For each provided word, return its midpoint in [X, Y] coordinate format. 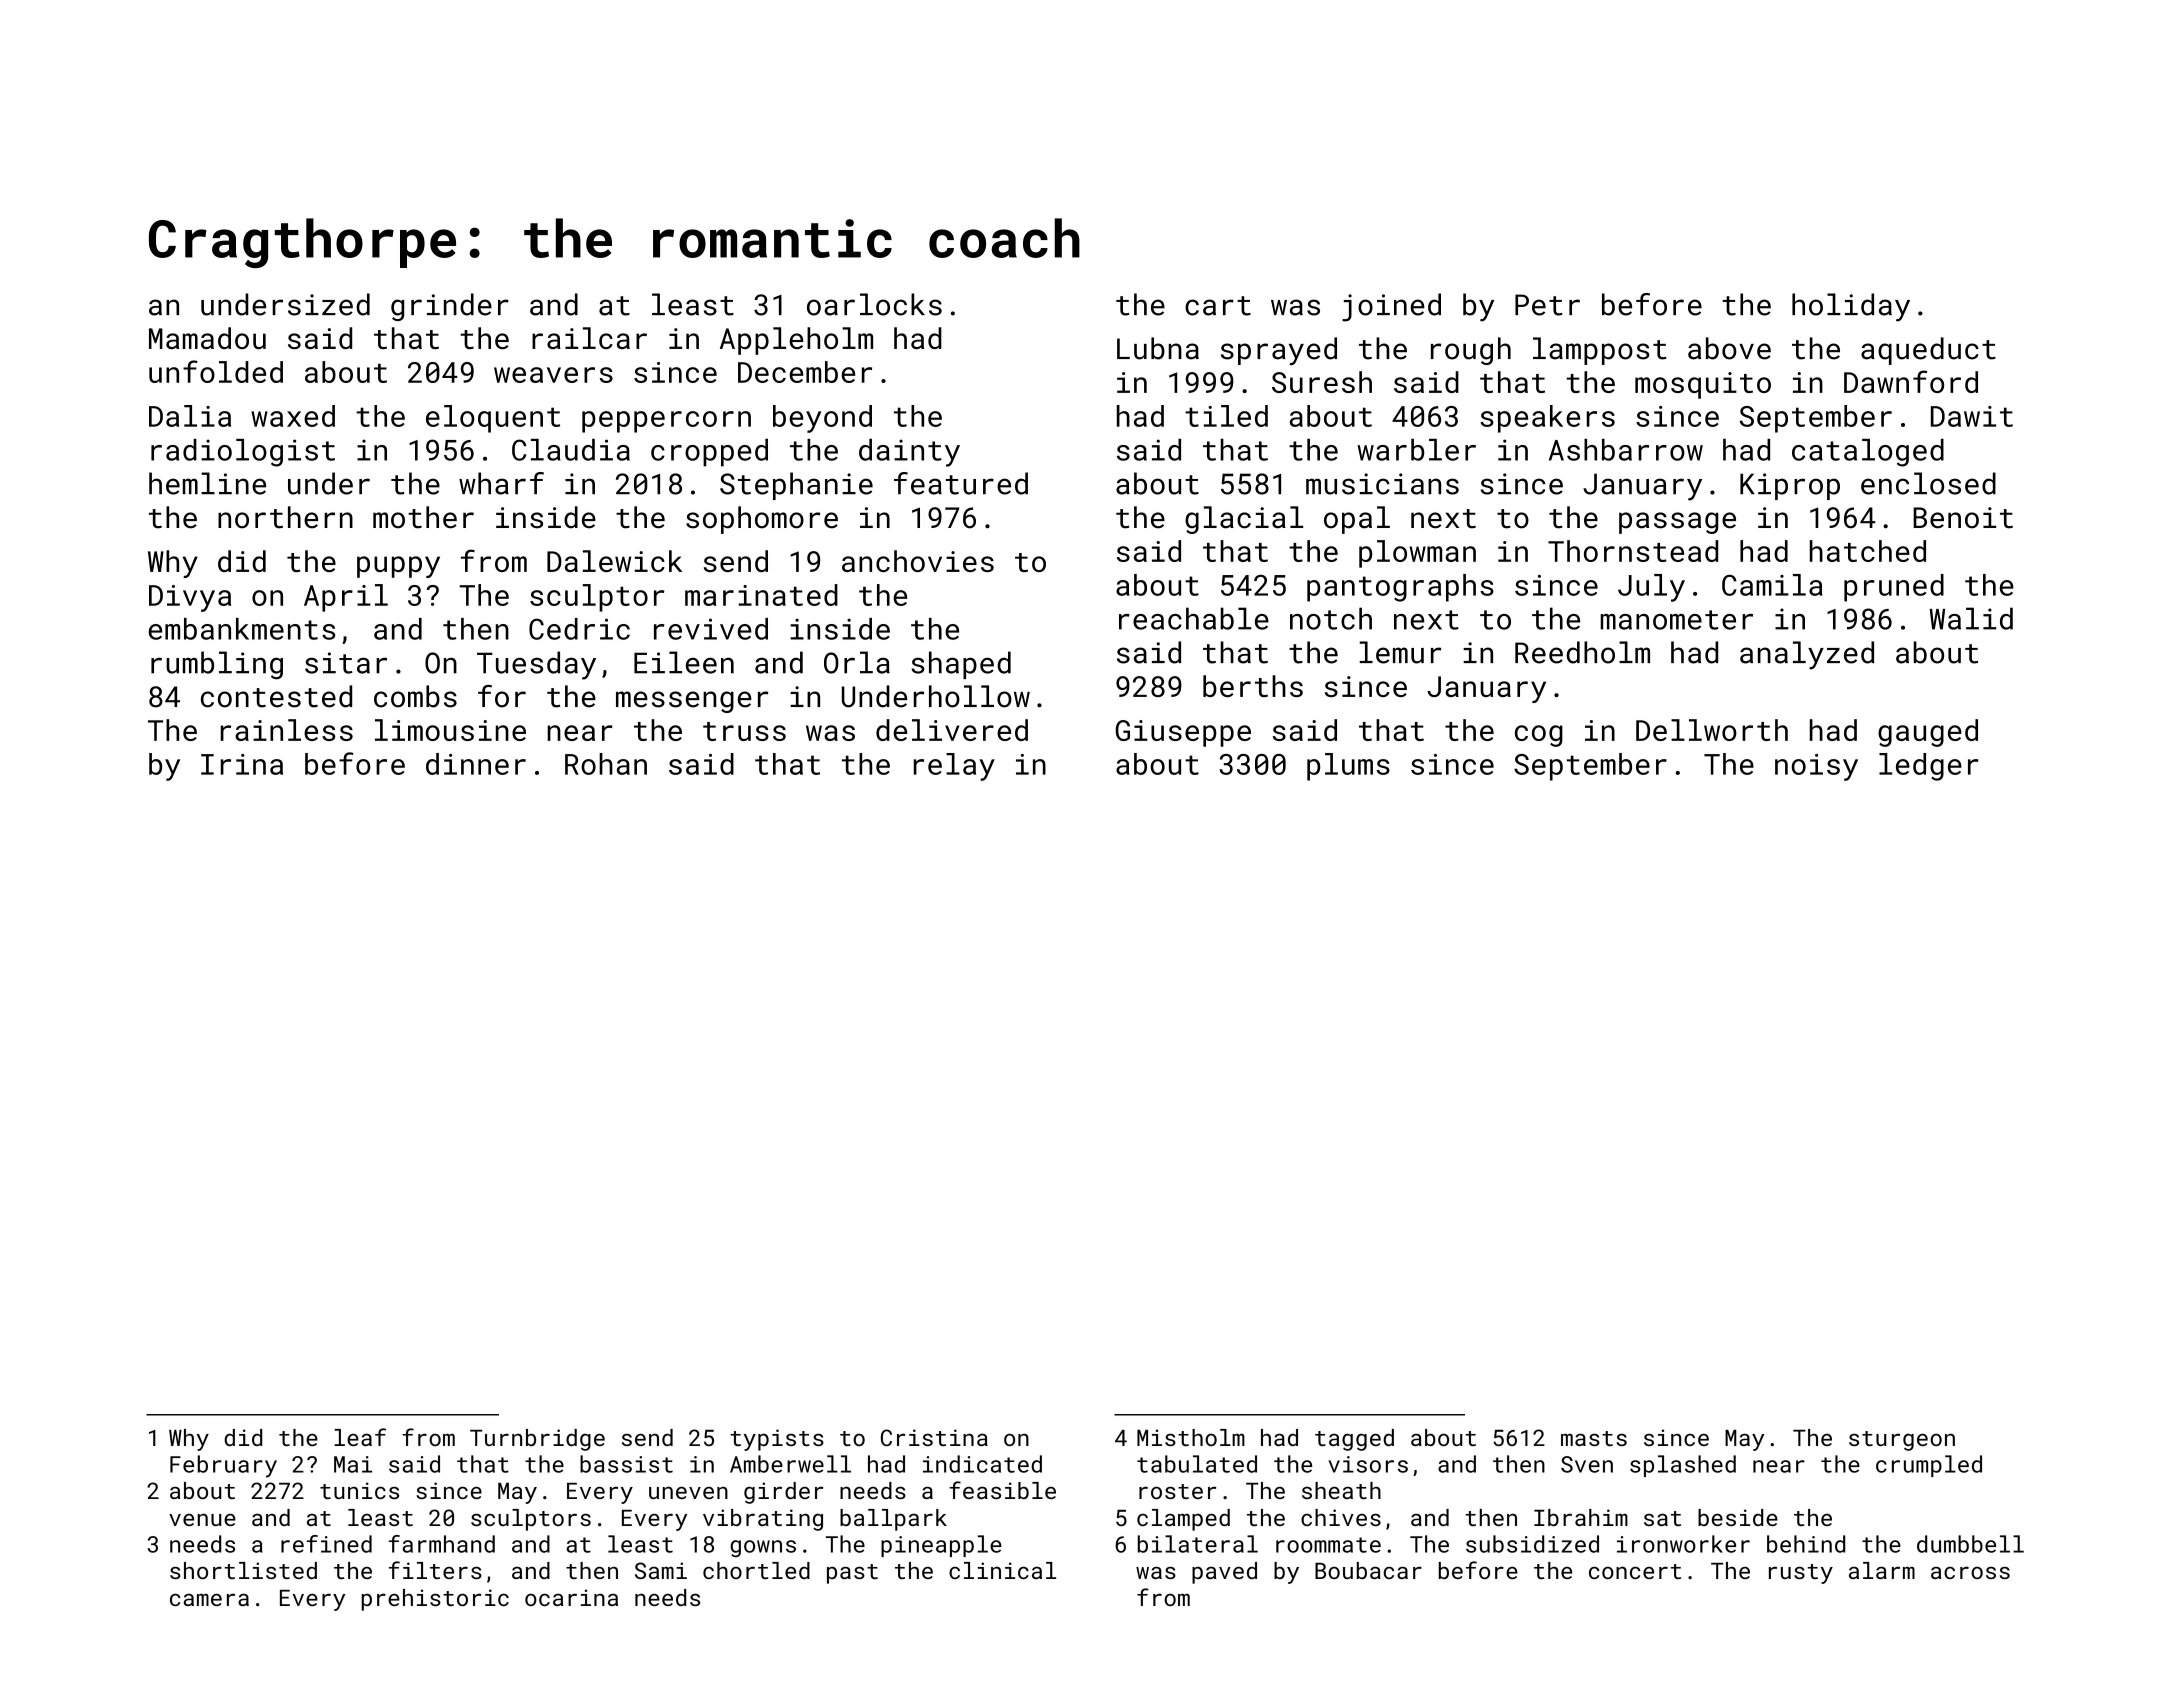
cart [1218, 306]
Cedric [579, 629]
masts [1594, 1438]
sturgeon [1902, 1441]
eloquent [493, 419]
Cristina [934, 1437]
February [223, 1466]
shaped [961, 665]
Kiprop [1790, 486]
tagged [1354, 1440]
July [1651, 588]
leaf [360, 1437]
